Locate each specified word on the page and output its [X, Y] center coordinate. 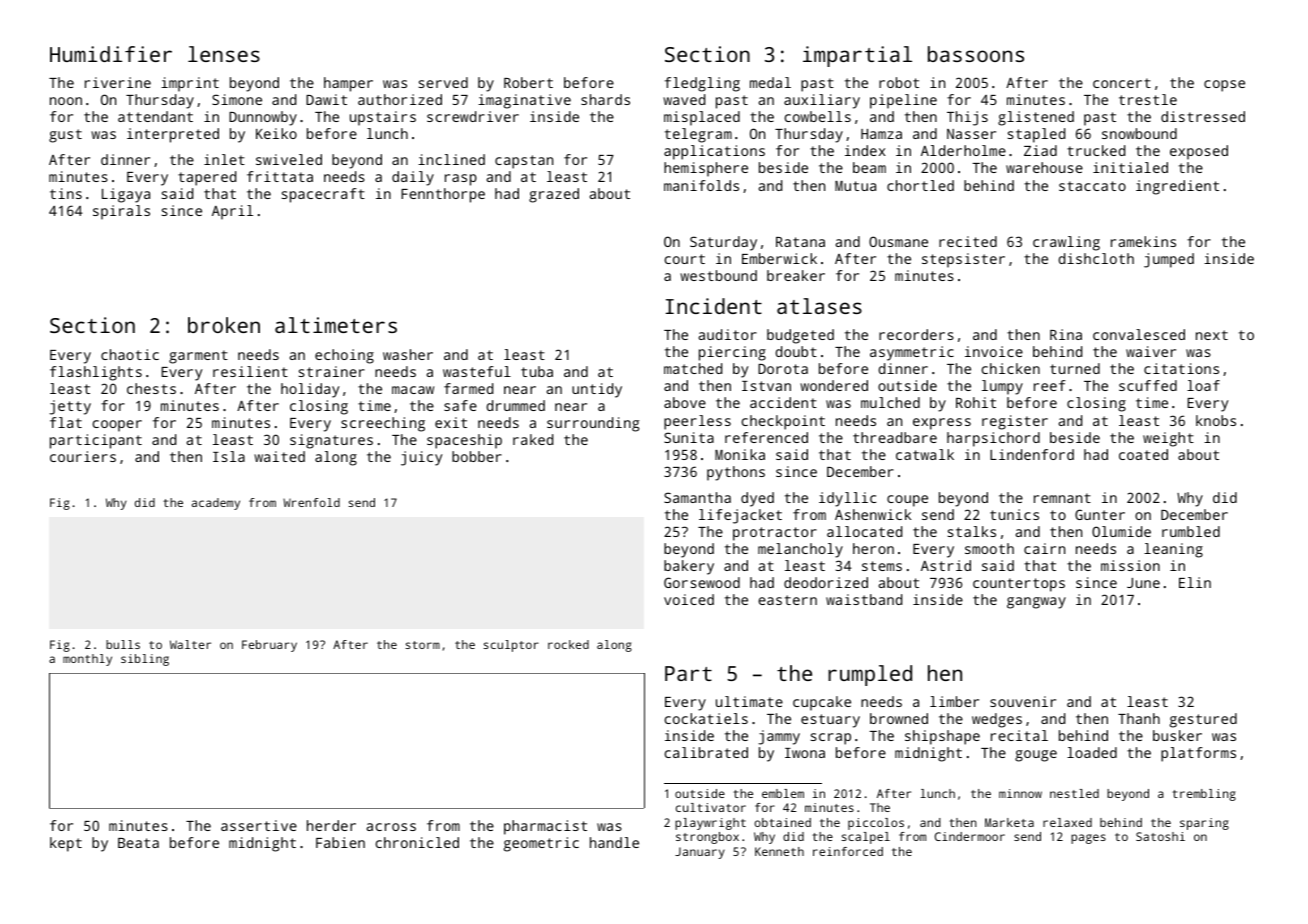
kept [66, 844]
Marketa [1009, 822]
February [269, 646]
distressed [1203, 116]
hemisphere [706, 169]
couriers [83, 456]
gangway [1036, 603]
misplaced [702, 118]
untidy [597, 390]
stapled [1036, 135]
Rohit [976, 402]
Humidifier [111, 54]
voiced [689, 599]
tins [66, 193]
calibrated [706, 752]
